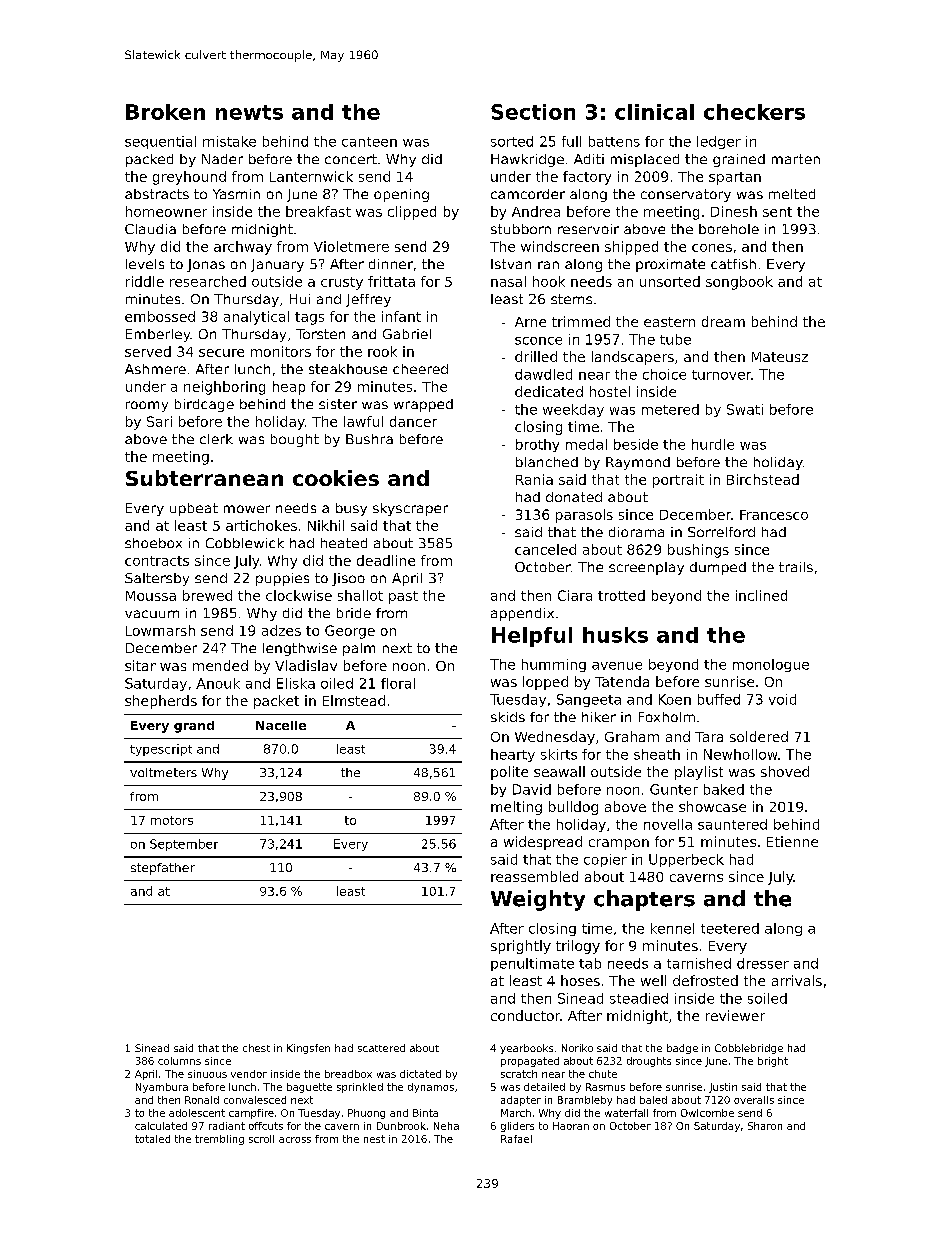 The height and width of the page is (1233, 952). What do you see at coordinates (718, 568) in the page?
I see `dumped` at bounding box center [718, 568].
